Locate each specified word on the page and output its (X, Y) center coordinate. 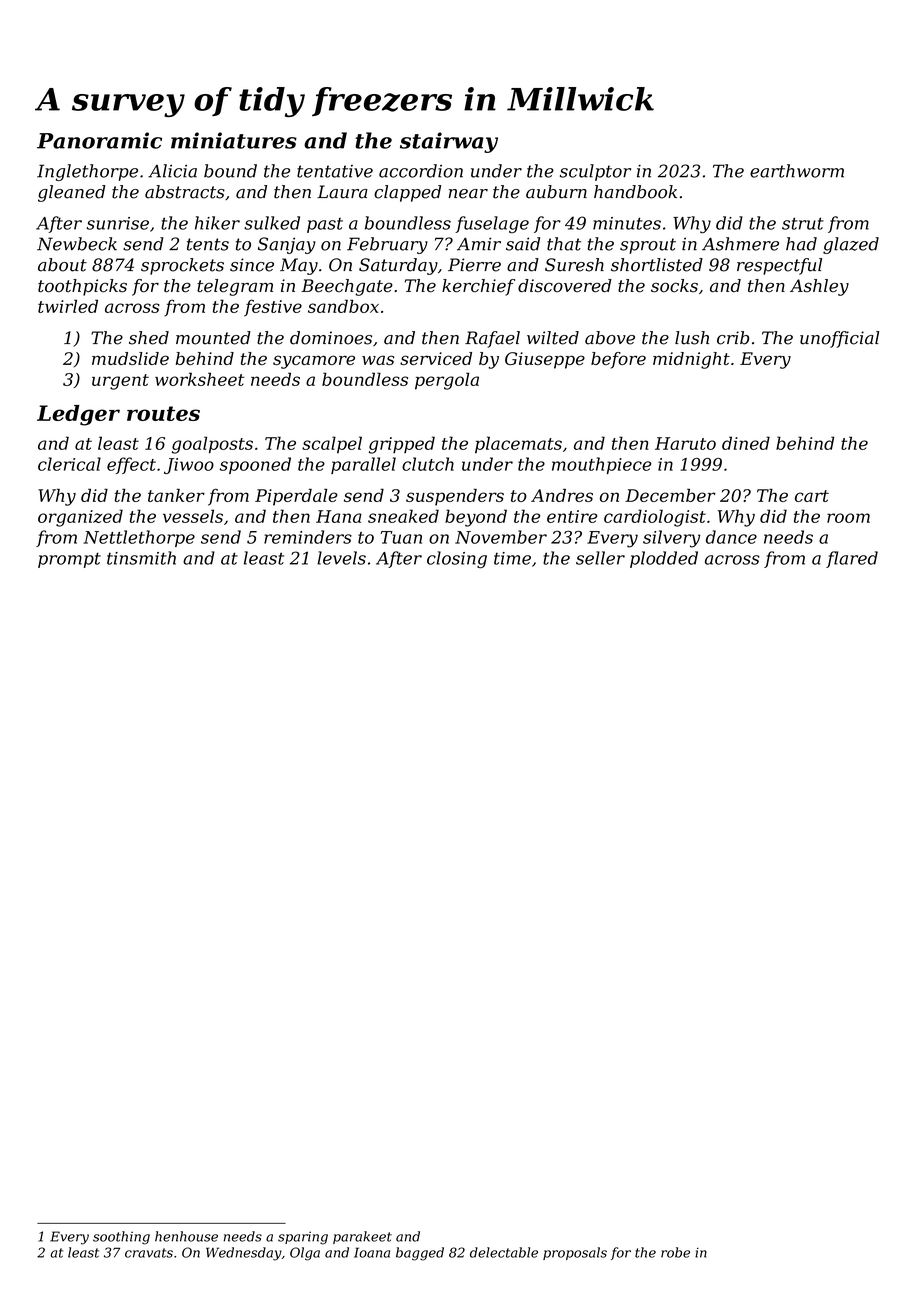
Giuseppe (545, 360)
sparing (303, 1238)
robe (675, 1252)
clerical (69, 464)
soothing (121, 1238)
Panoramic (99, 140)
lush (692, 338)
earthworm (797, 171)
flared (852, 559)
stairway (449, 142)
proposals (575, 1253)
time (512, 558)
